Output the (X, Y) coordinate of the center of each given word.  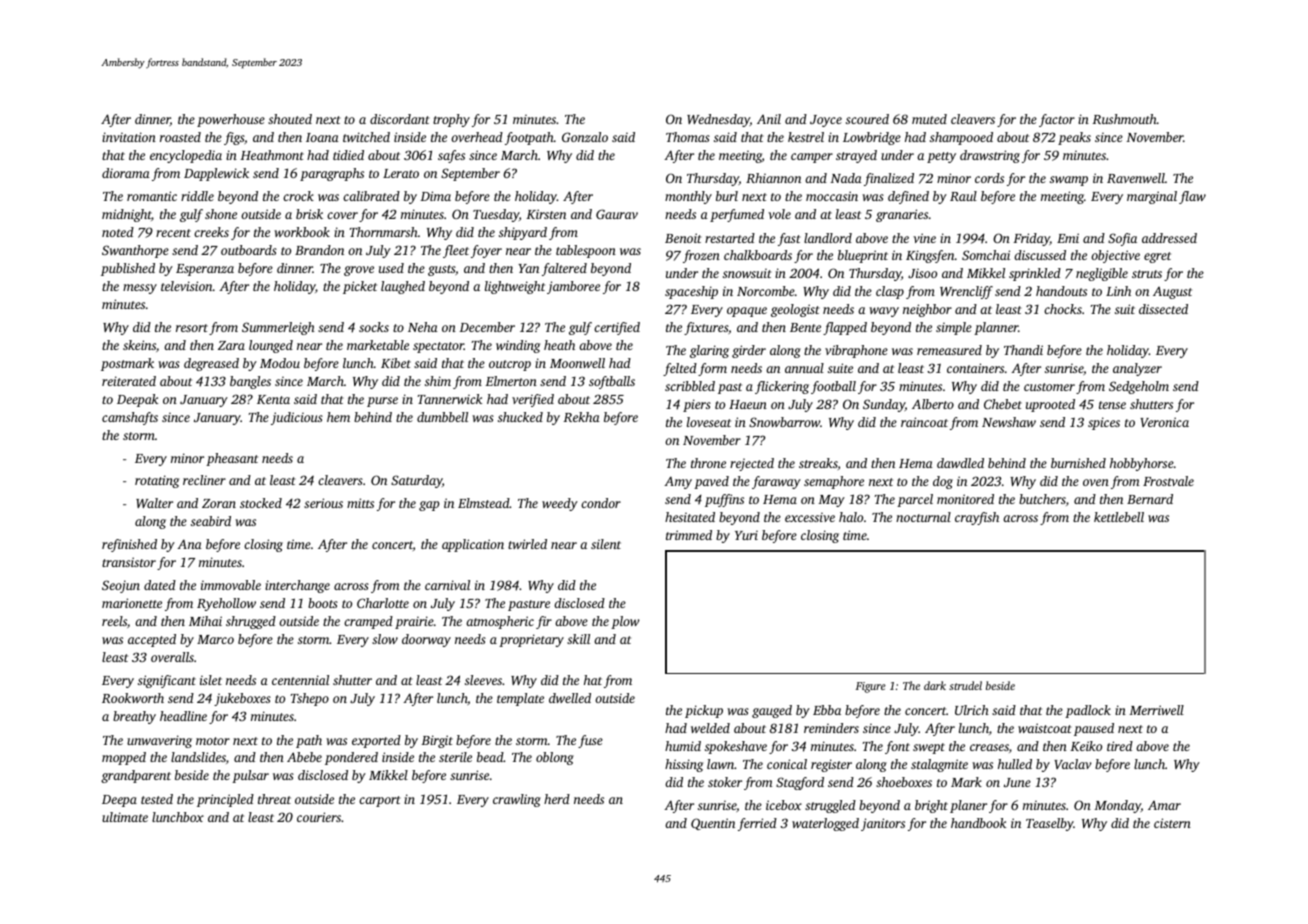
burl (727, 196)
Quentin (713, 824)
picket (360, 287)
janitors (883, 824)
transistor (129, 562)
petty (941, 157)
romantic (152, 196)
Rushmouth (1124, 119)
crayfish (977, 518)
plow (625, 622)
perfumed (737, 215)
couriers (319, 817)
